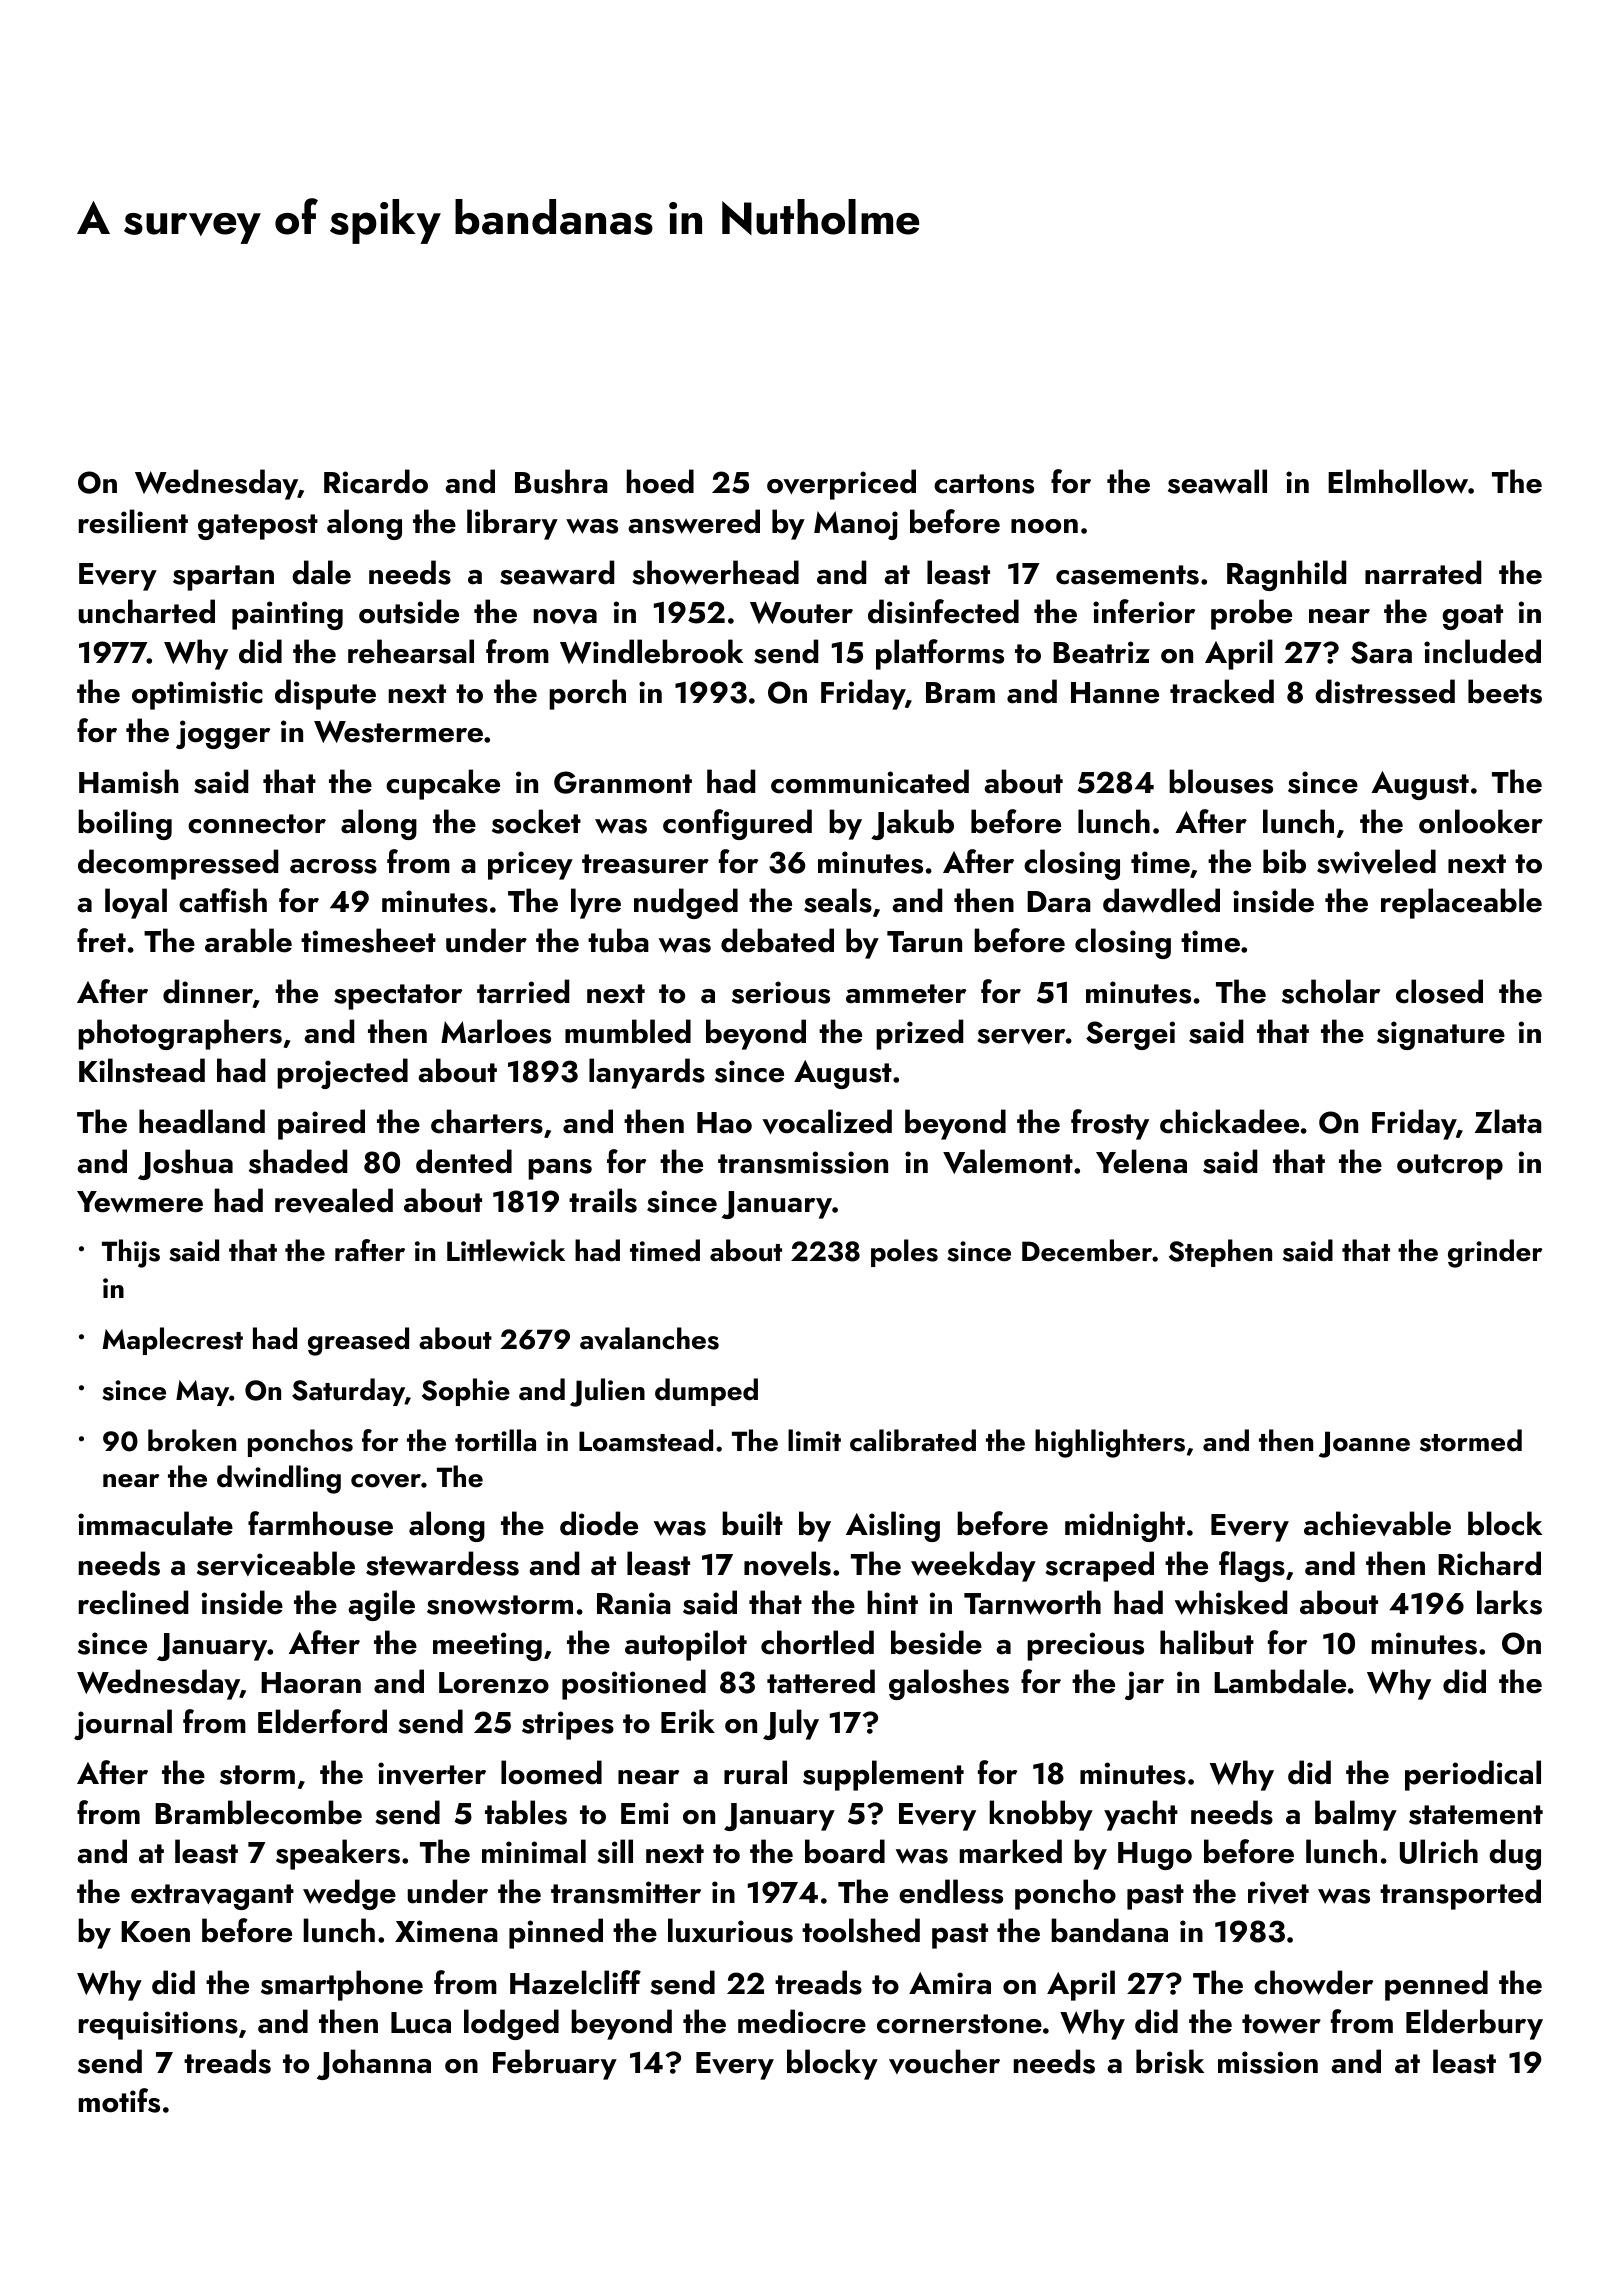  What do you see at coordinates (1461, 903) in the screenshot?
I see `replaceable` at bounding box center [1461, 903].
